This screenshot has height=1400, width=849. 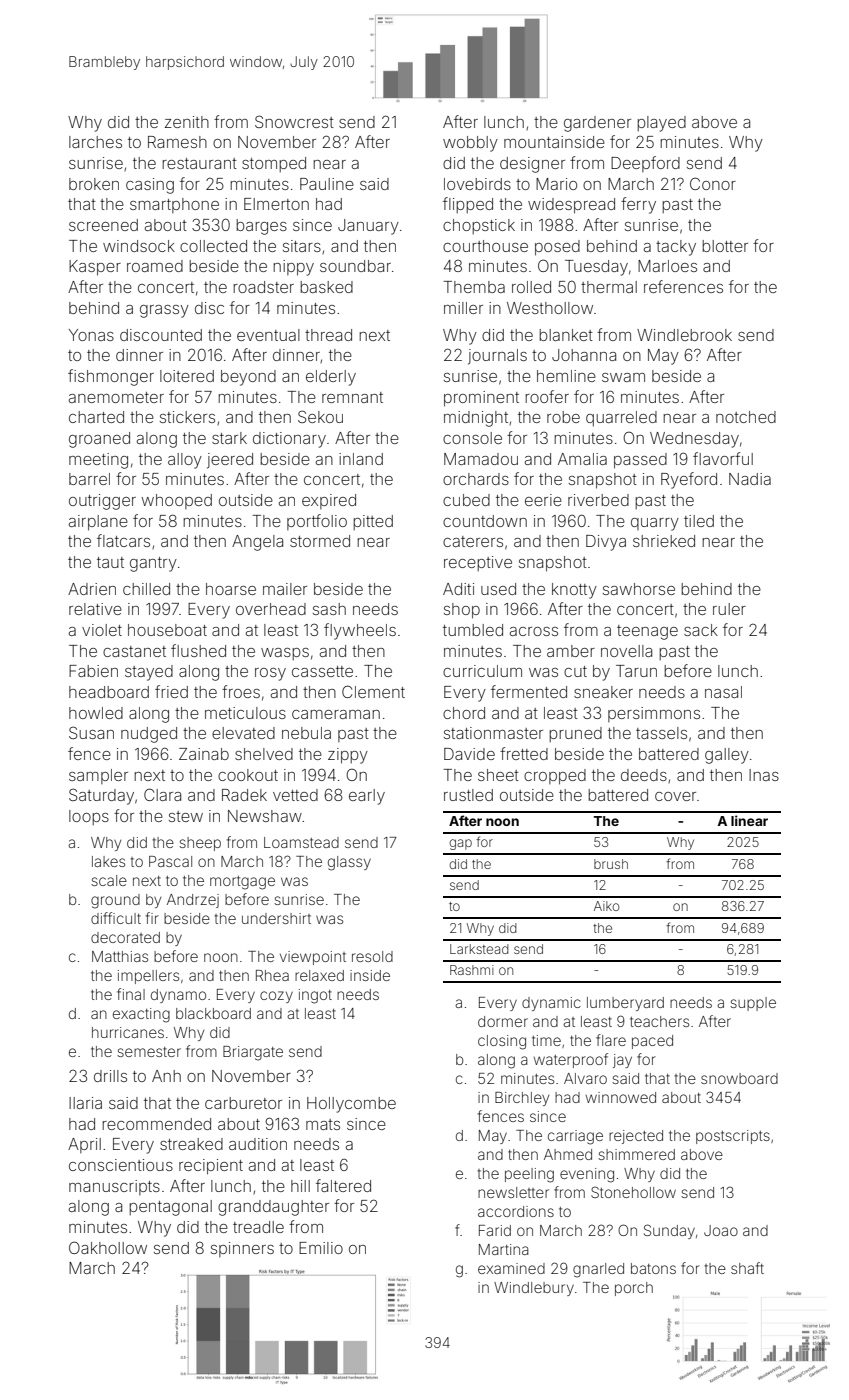 What do you see at coordinates (647, 632) in the screenshot?
I see `teenage` at bounding box center [647, 632].
